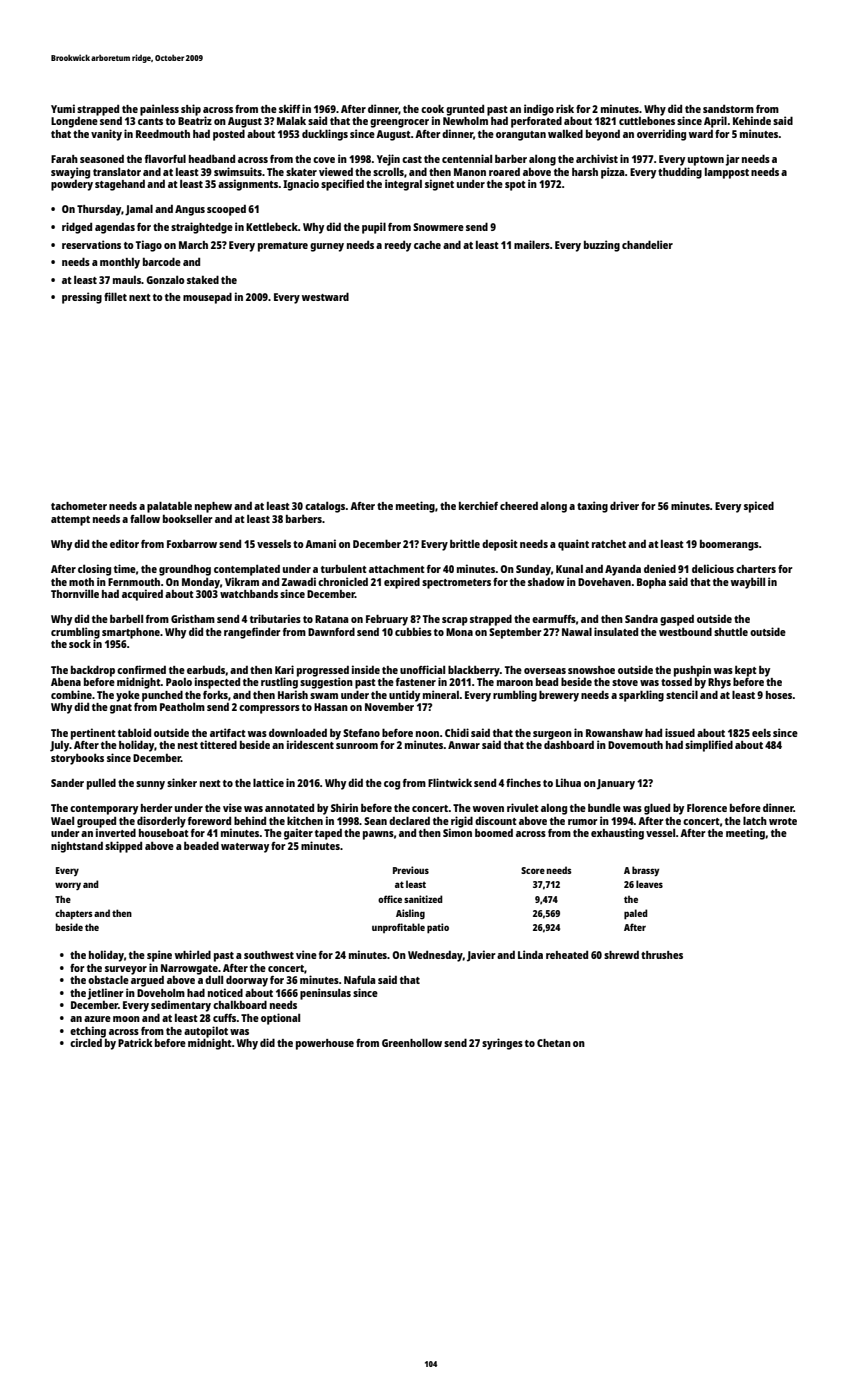 This screenshot has height=1400, width=849. Describe the element at coordinates (115, 296) in the screenshot. I see `fillet` at that location.
